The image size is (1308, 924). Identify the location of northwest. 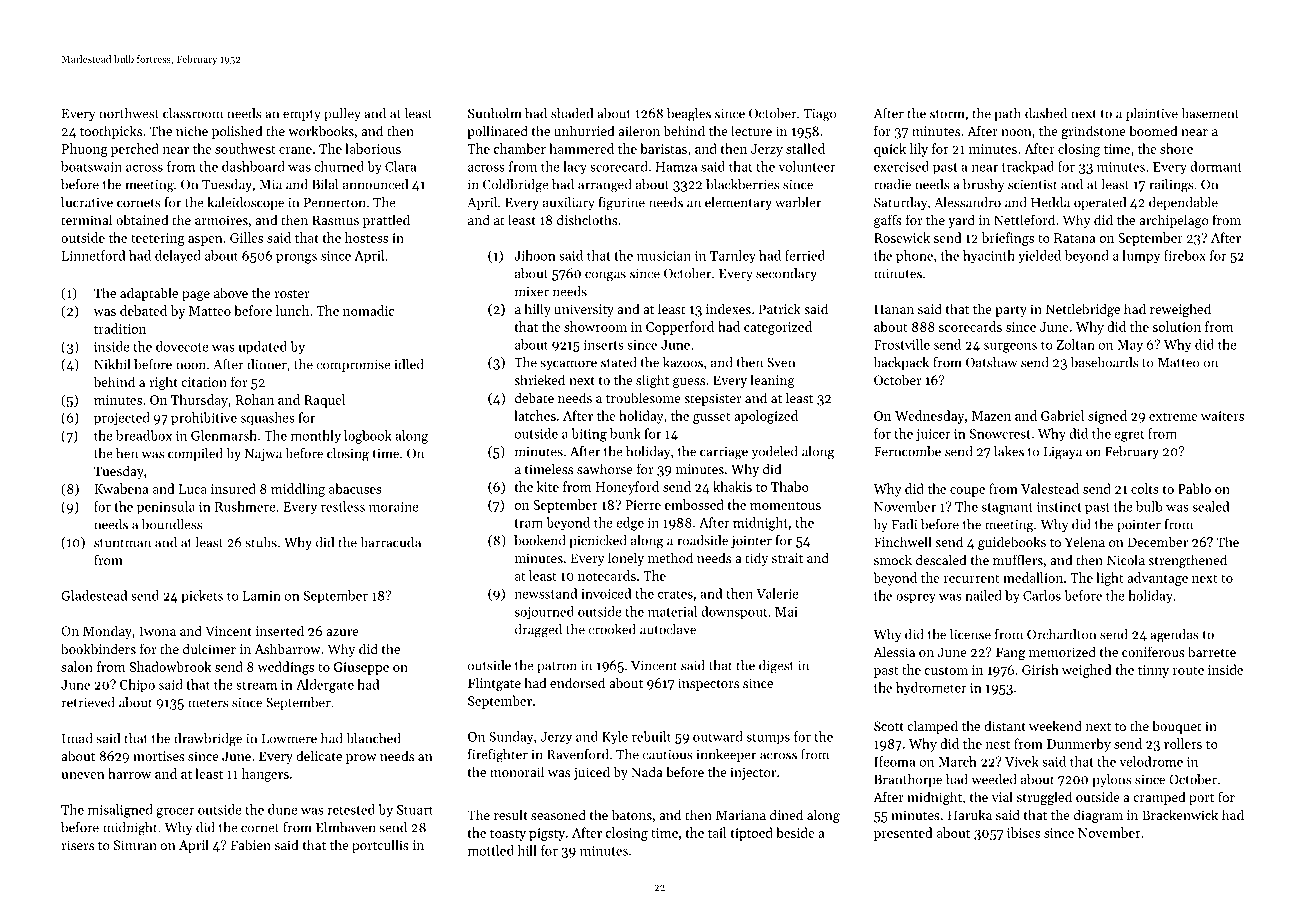
(129, 113).
